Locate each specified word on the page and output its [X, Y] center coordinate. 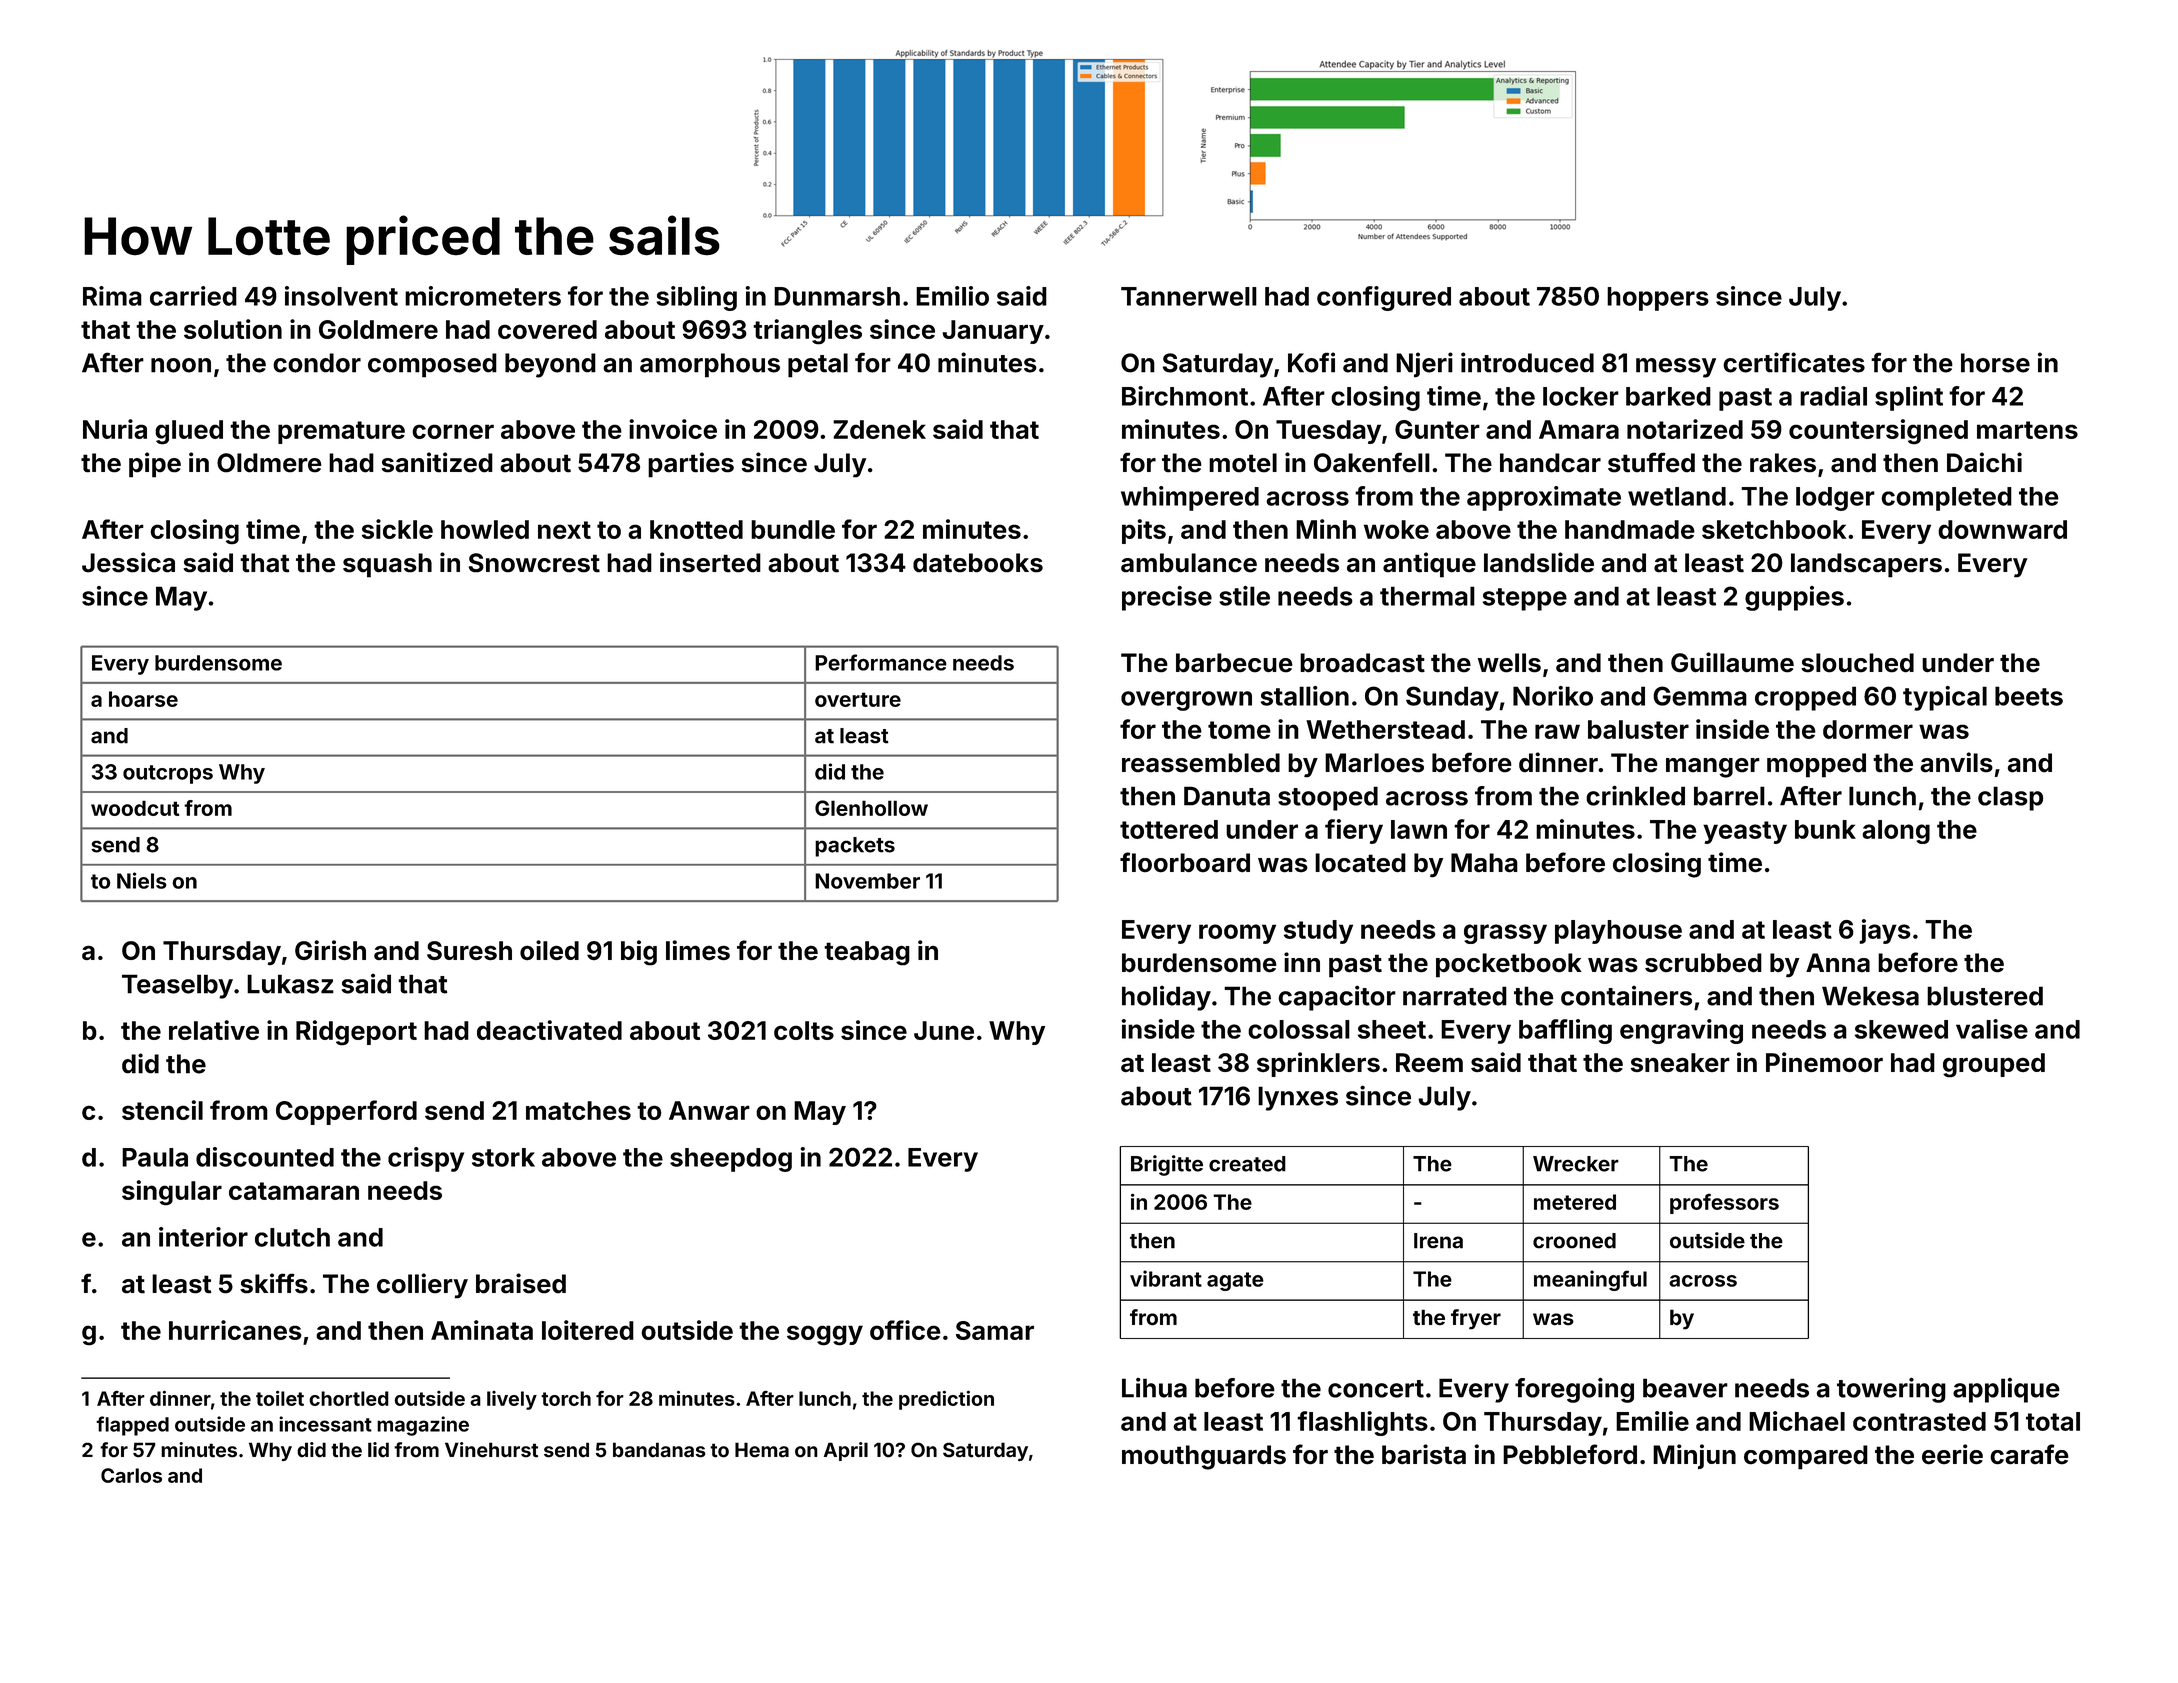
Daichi [1984, 462]
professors [1724, 1204]
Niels [142, 880]
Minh [1326, 529]
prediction [946, 1400]
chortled [349, 1398]
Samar [995, 1330]
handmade [1630, 529]
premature [341, 432]
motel [1243, 463]
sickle [397, 529]
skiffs [274, 1283]
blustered [1985, 996]
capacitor [1337, 998]
